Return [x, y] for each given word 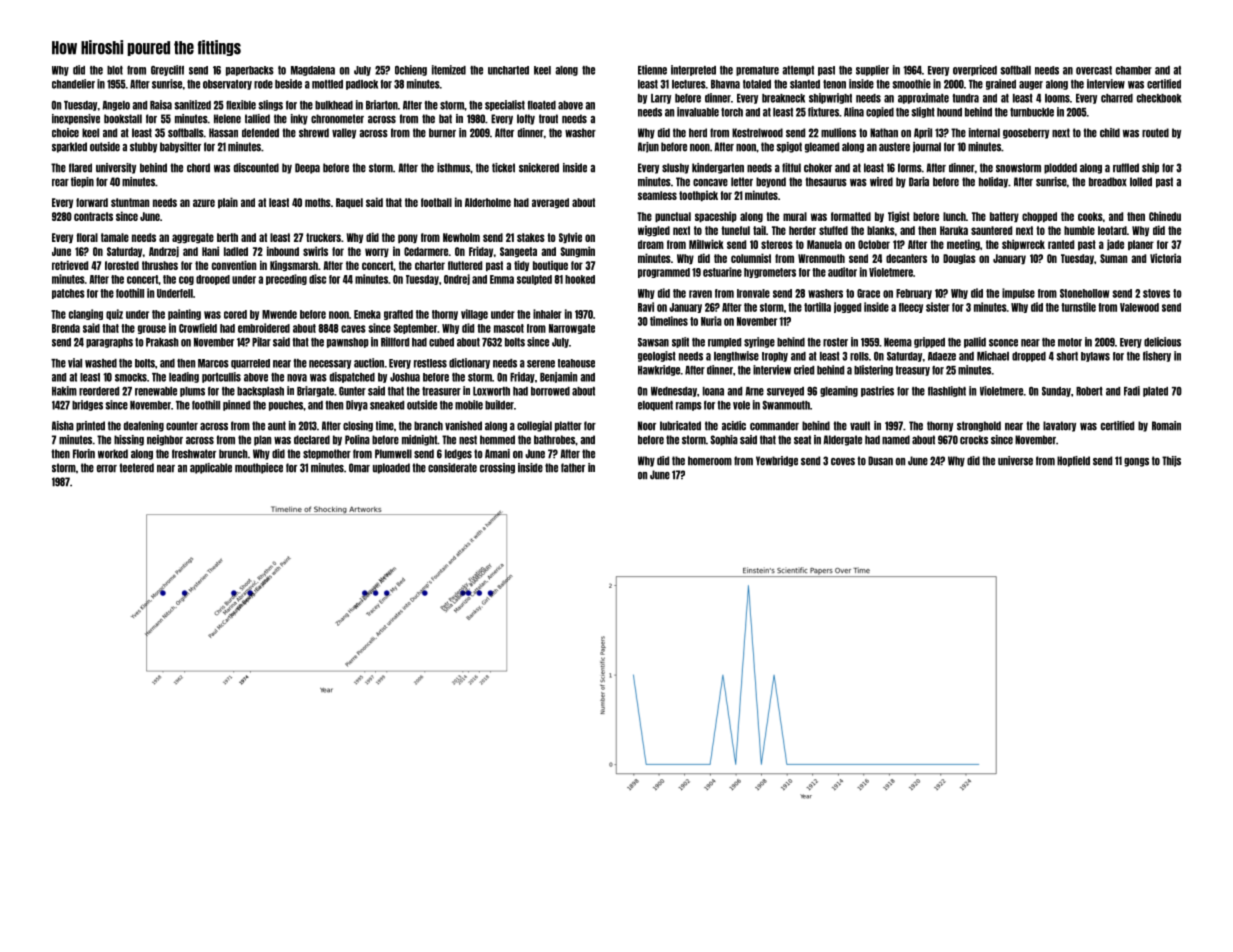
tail [759, 230]
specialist [505, 105]
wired [881, 182]
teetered [136, 468]
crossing [497, 468]
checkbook [1159, 98]
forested [122, 265]
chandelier [73, 84]
